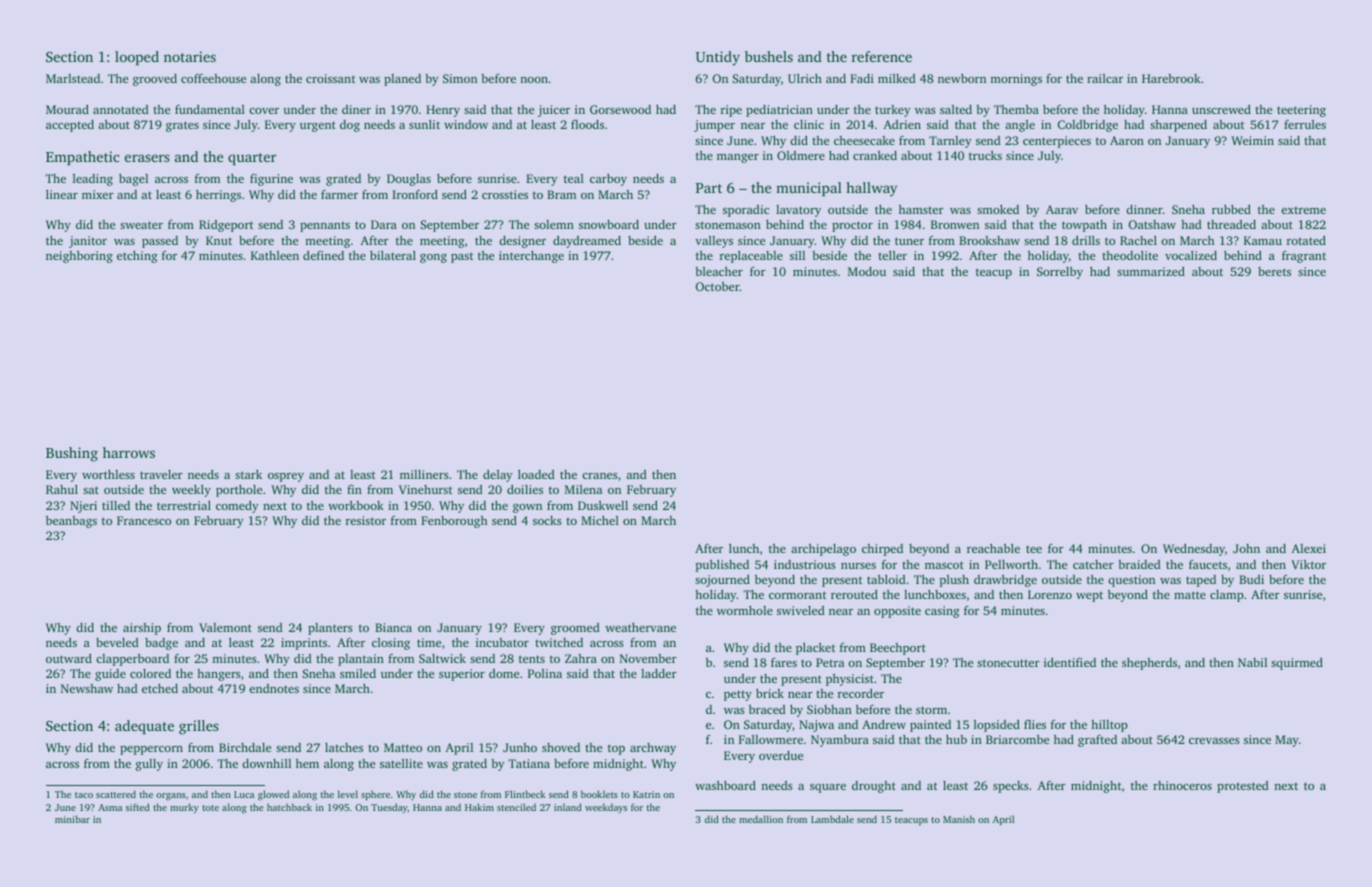 Image resolution: width=1372 pixels, height=887 pixels. I want to click on rubbed, so click(1231, 209).
